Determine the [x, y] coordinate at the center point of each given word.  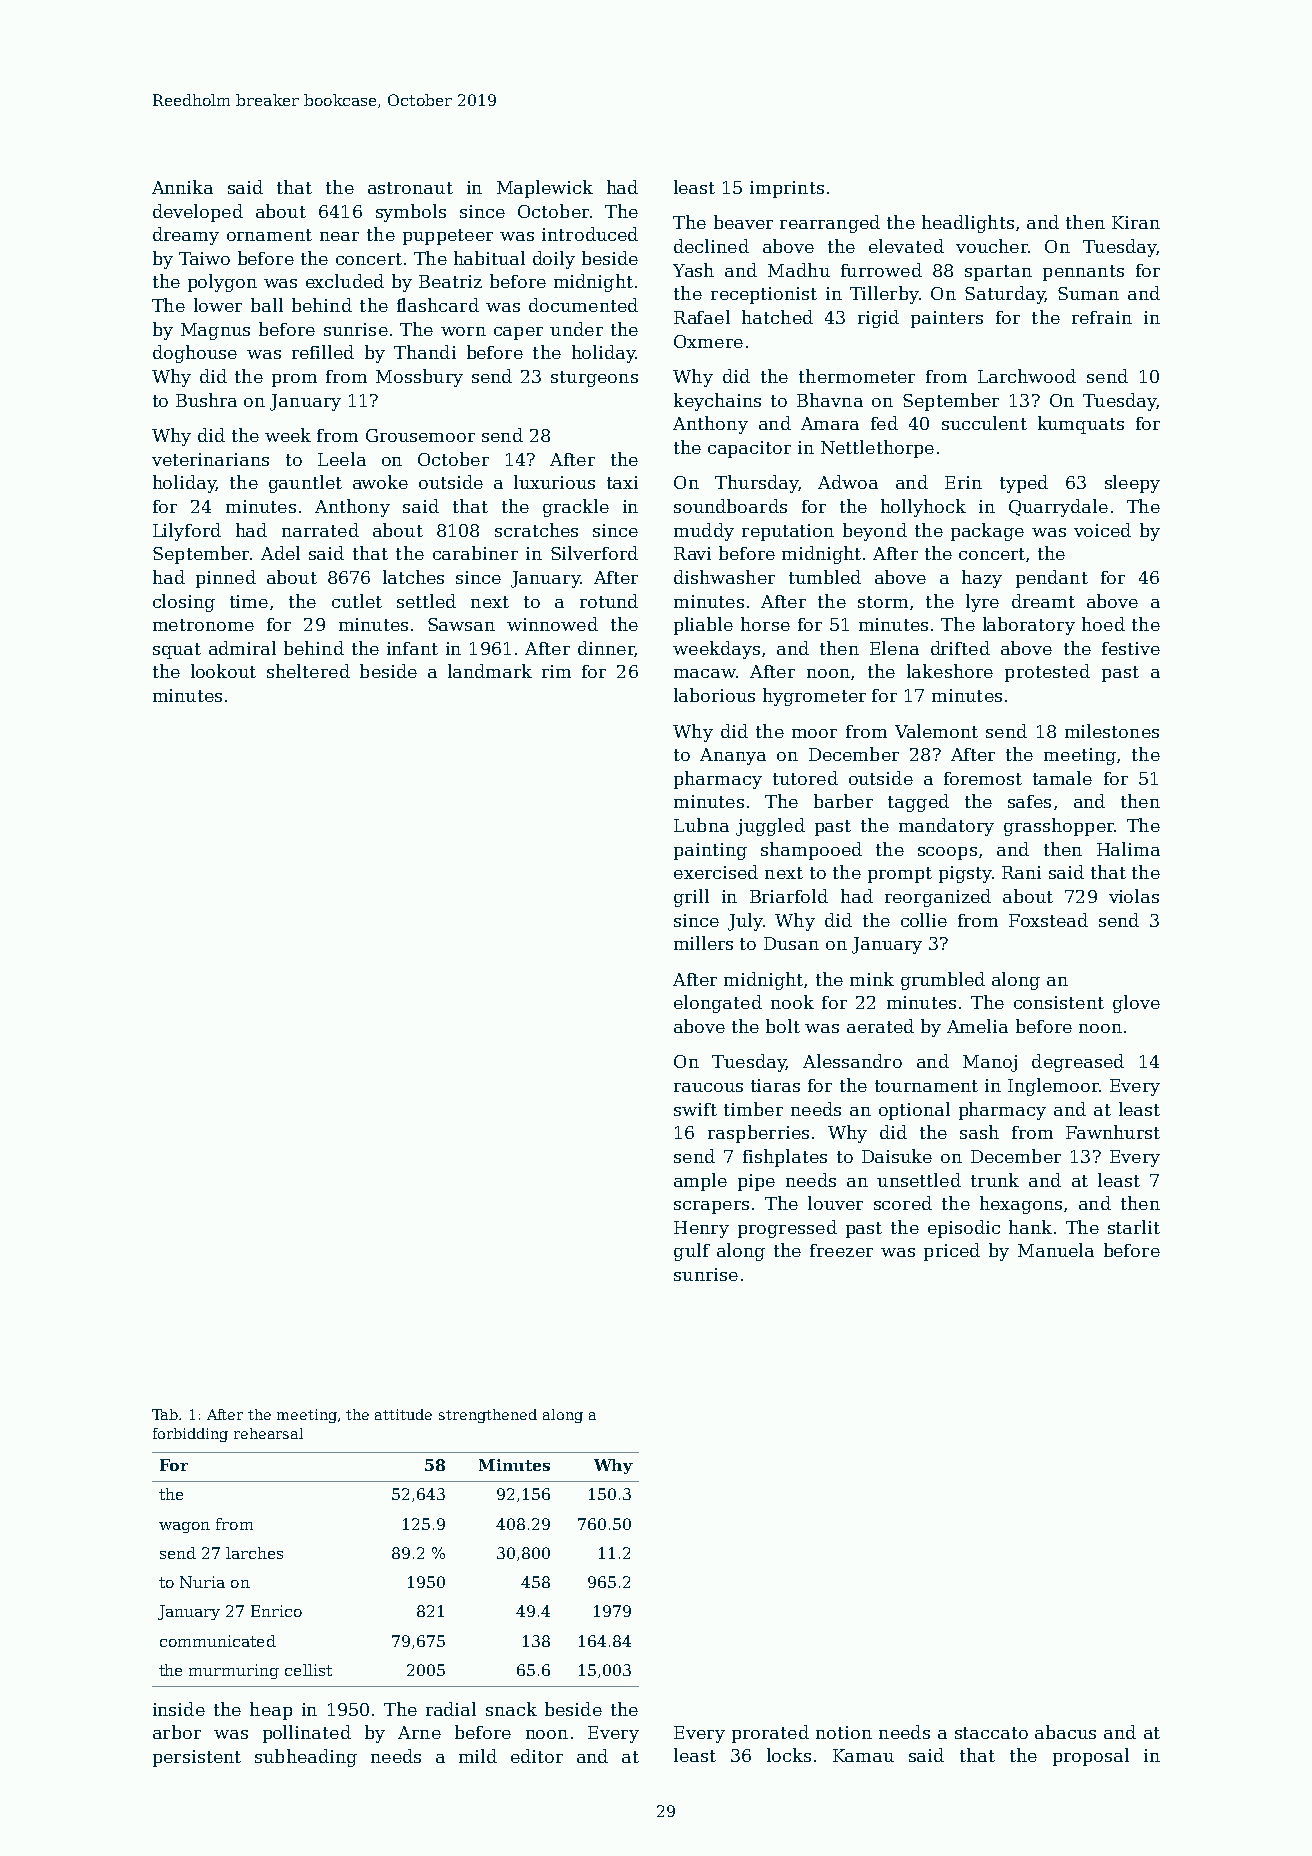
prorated [770, 1734]
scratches [536, 530]
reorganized [938, 898]
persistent [197, 1758]
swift [695, 1109]
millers [703, 943]
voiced [1102, 530]
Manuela [1056, 1250]
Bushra [206, 400]
